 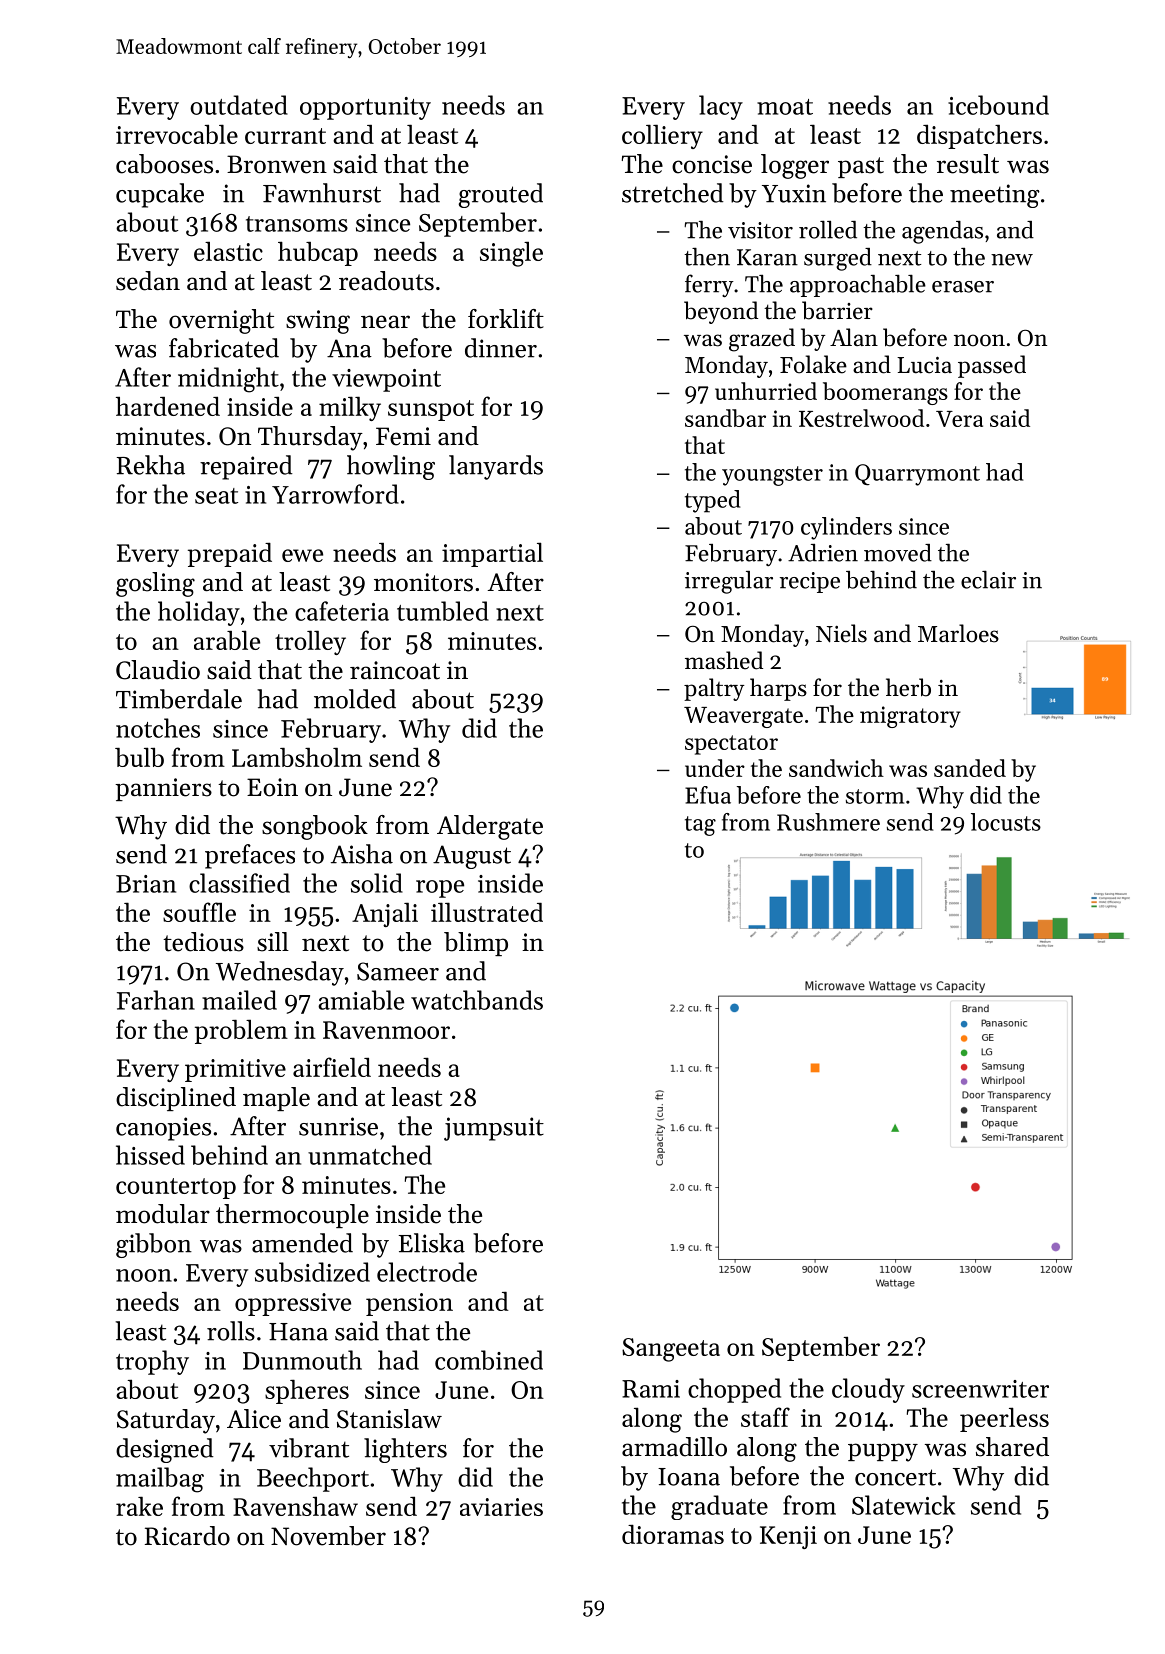 What do you see at coordinates (828, 822) in the screenshot?
I see `Rushmere` at bounding box center [828, 822].
